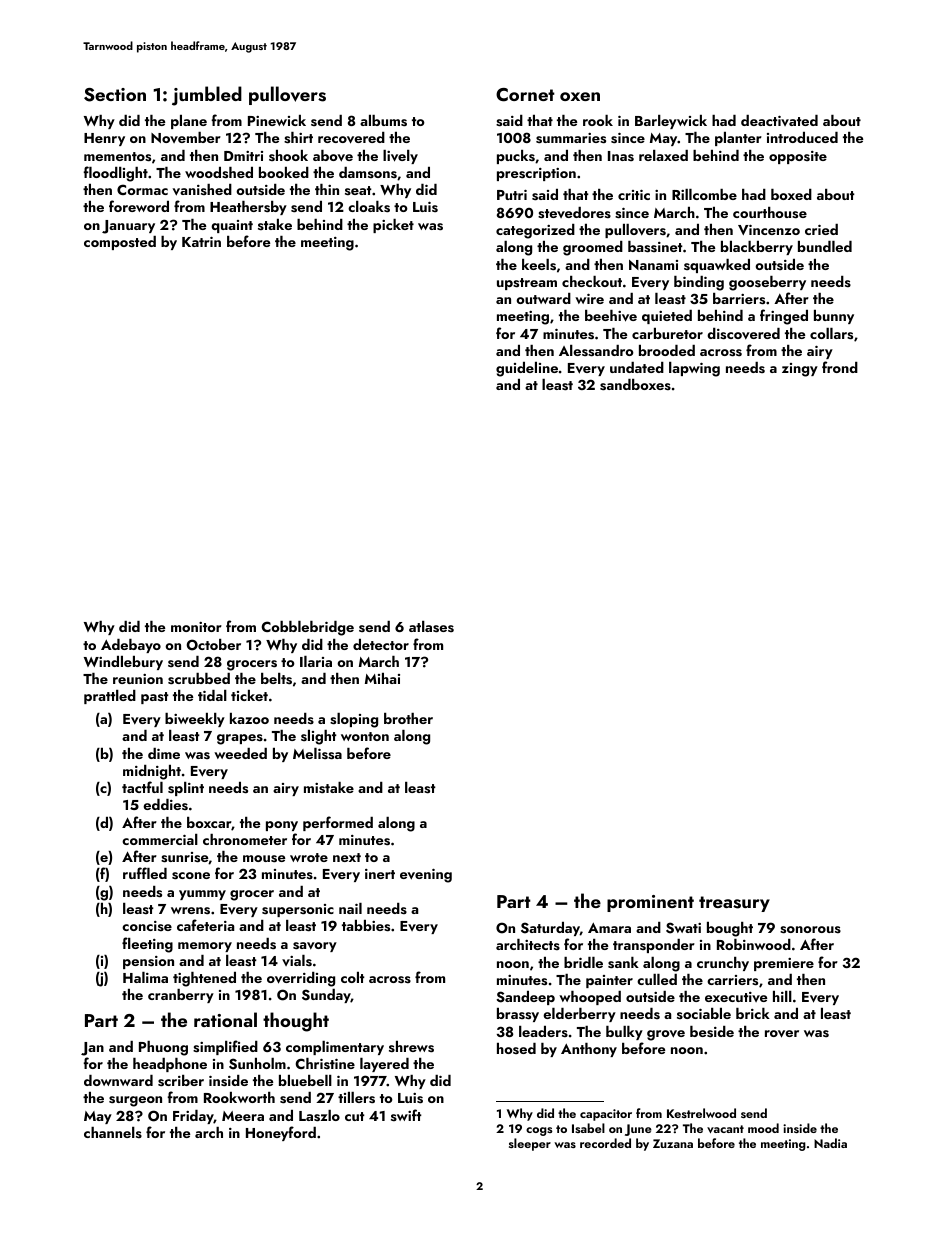 This page has height=1233, width=952. What do you see at coordinates (530, 1144) in the page?
I see `sleeper` at bounding box center [530, 1144].
